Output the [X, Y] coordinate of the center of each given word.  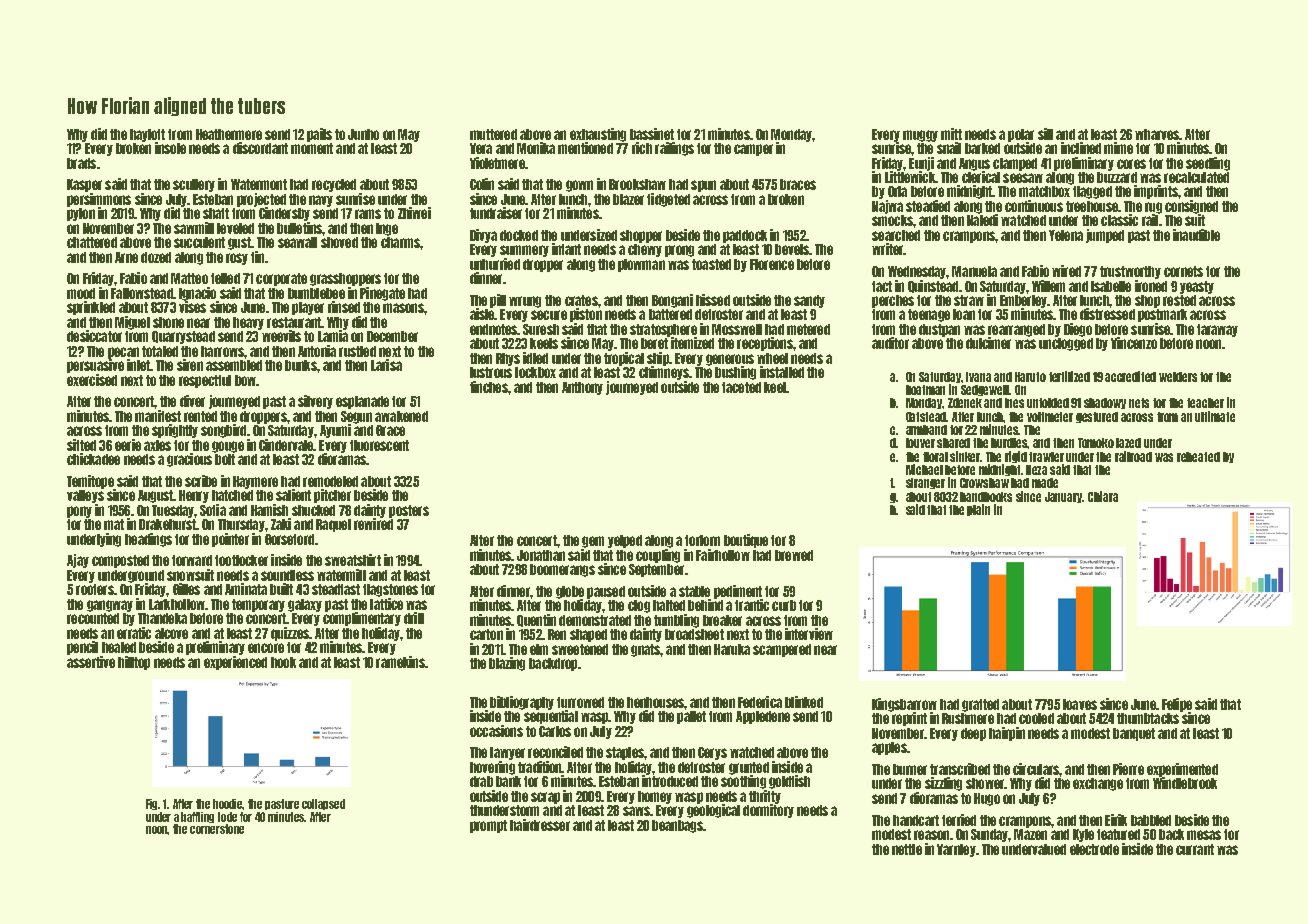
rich [642, 148]
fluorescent [379, 445]
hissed [713, 300]
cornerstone [217, 829]
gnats [646, 650]
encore [266, 648]
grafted [980, 705]
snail [949, 148]
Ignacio [197, 294]
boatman [925, 390]
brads [81, 163]
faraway [1217, 330]
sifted [81, 445]
